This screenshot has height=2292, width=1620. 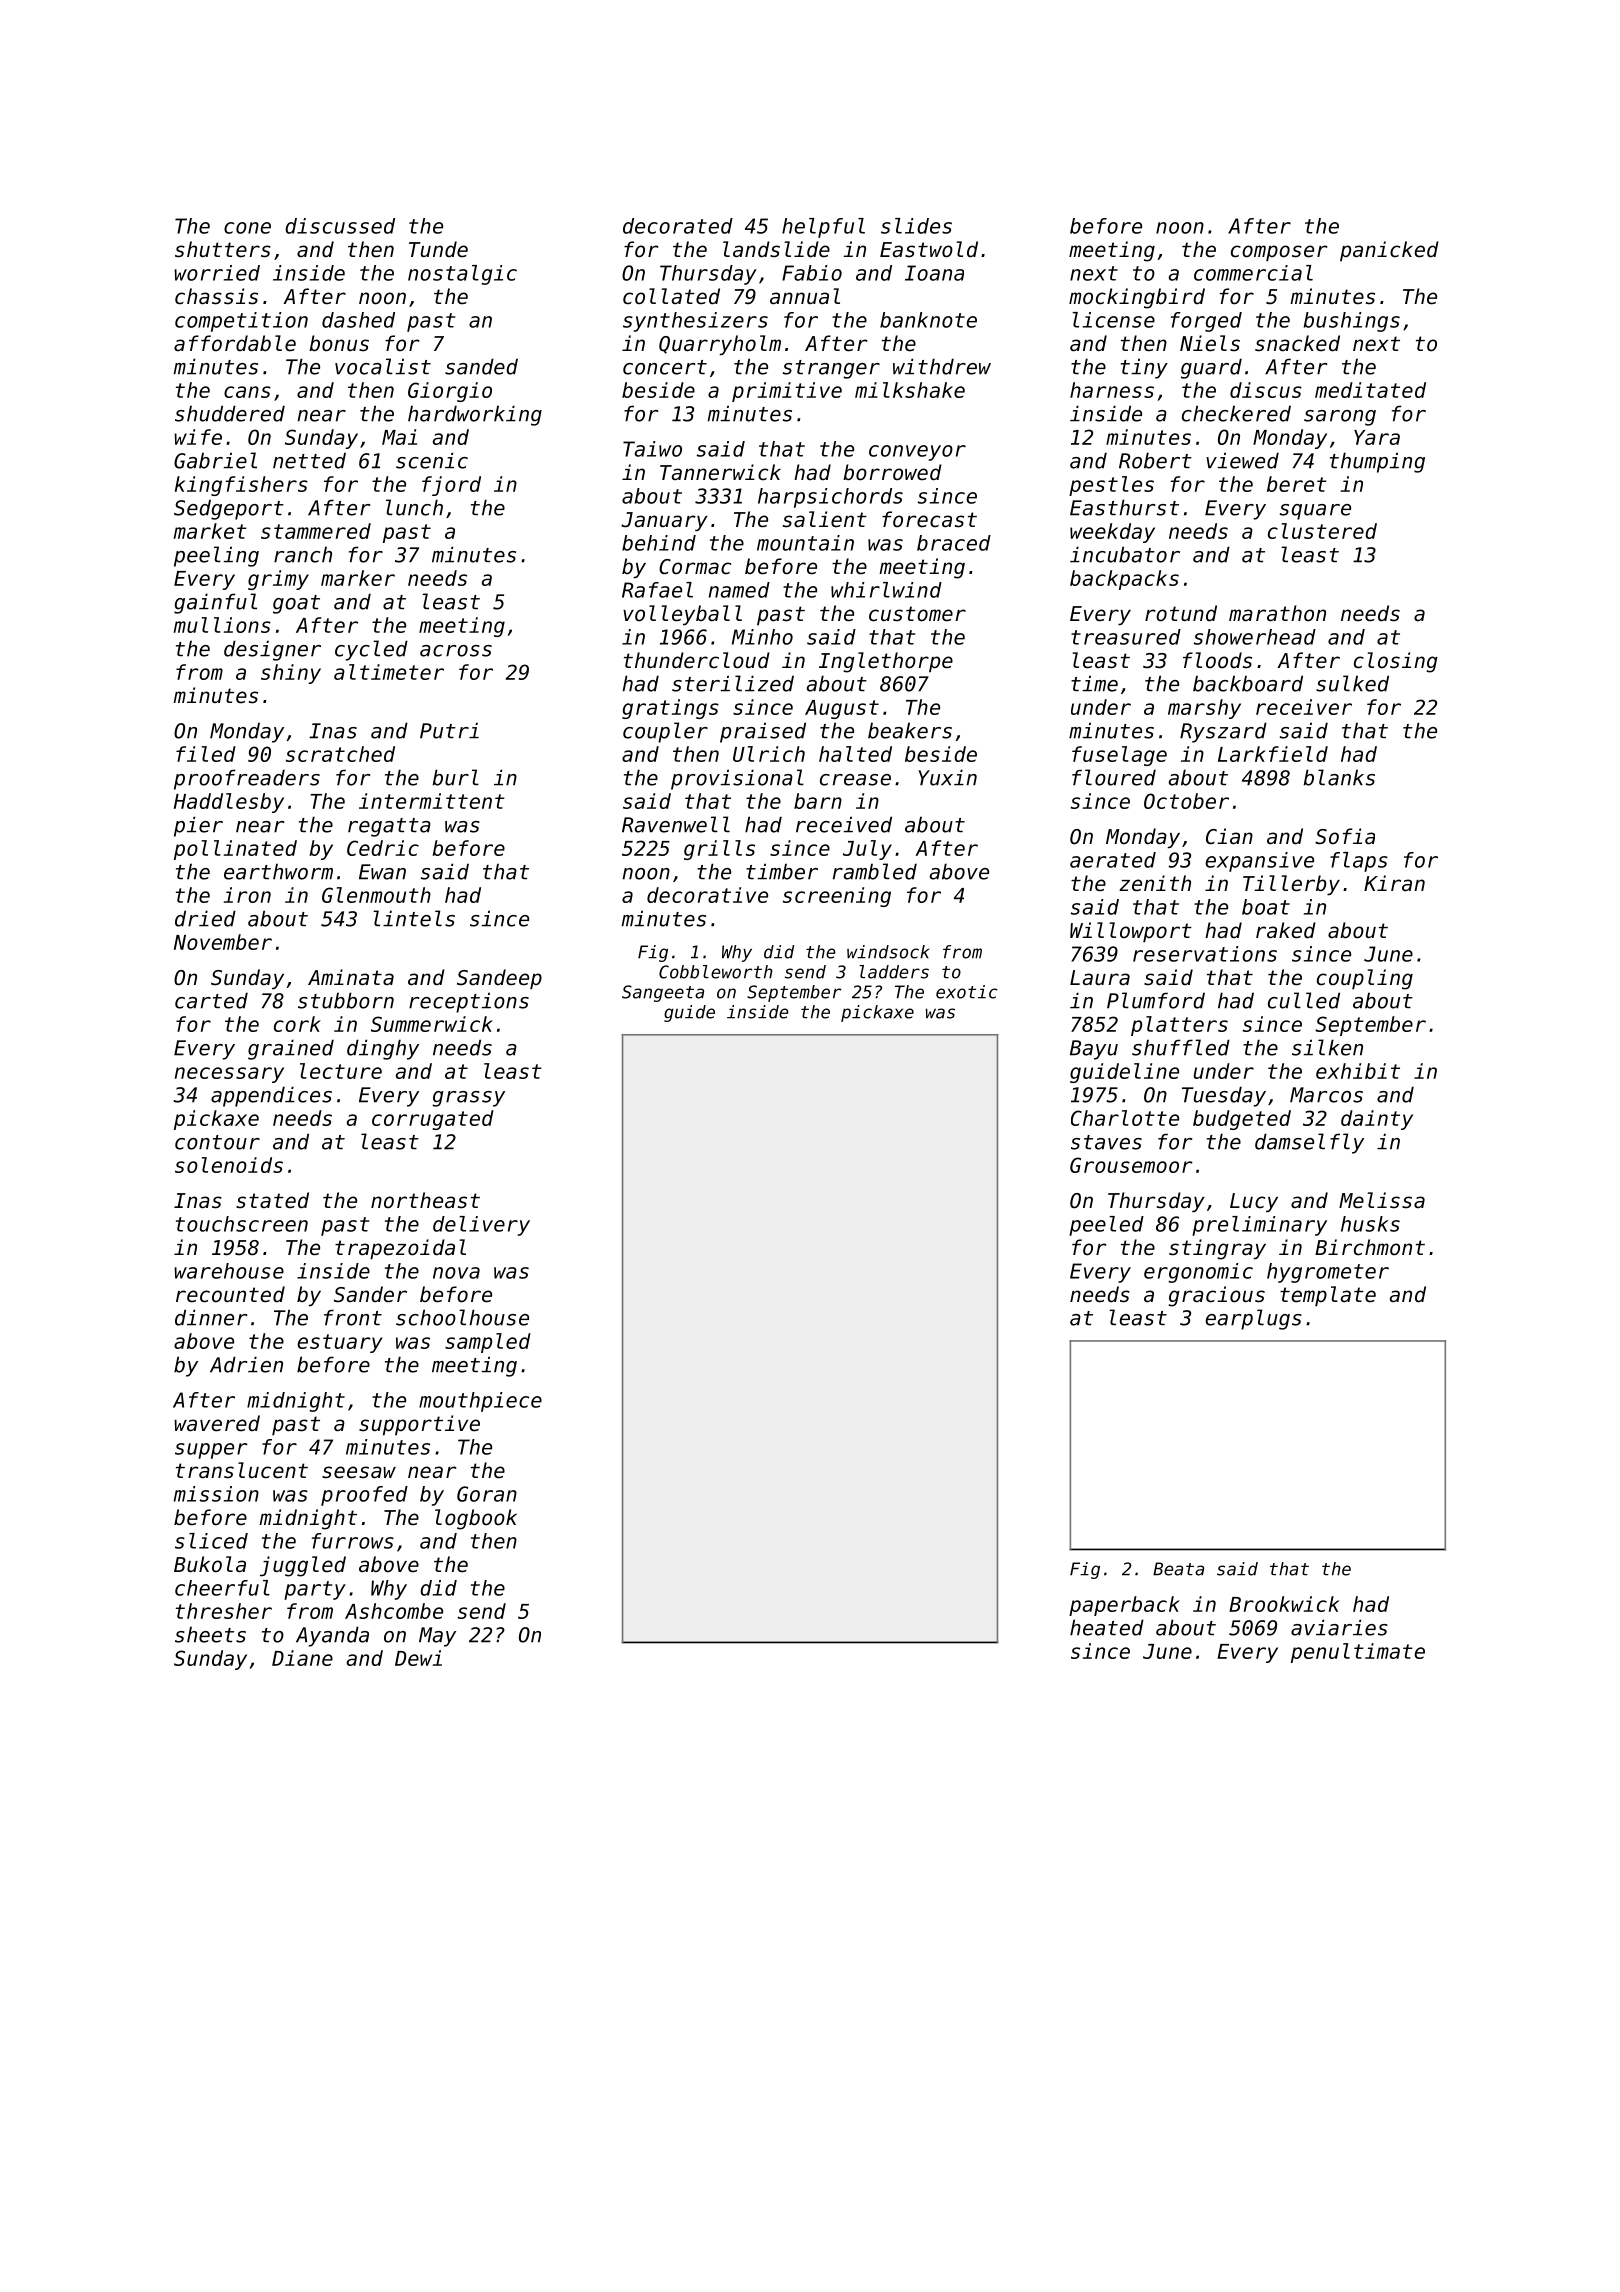 I want to click on iron, so click(x=247, y=895).
